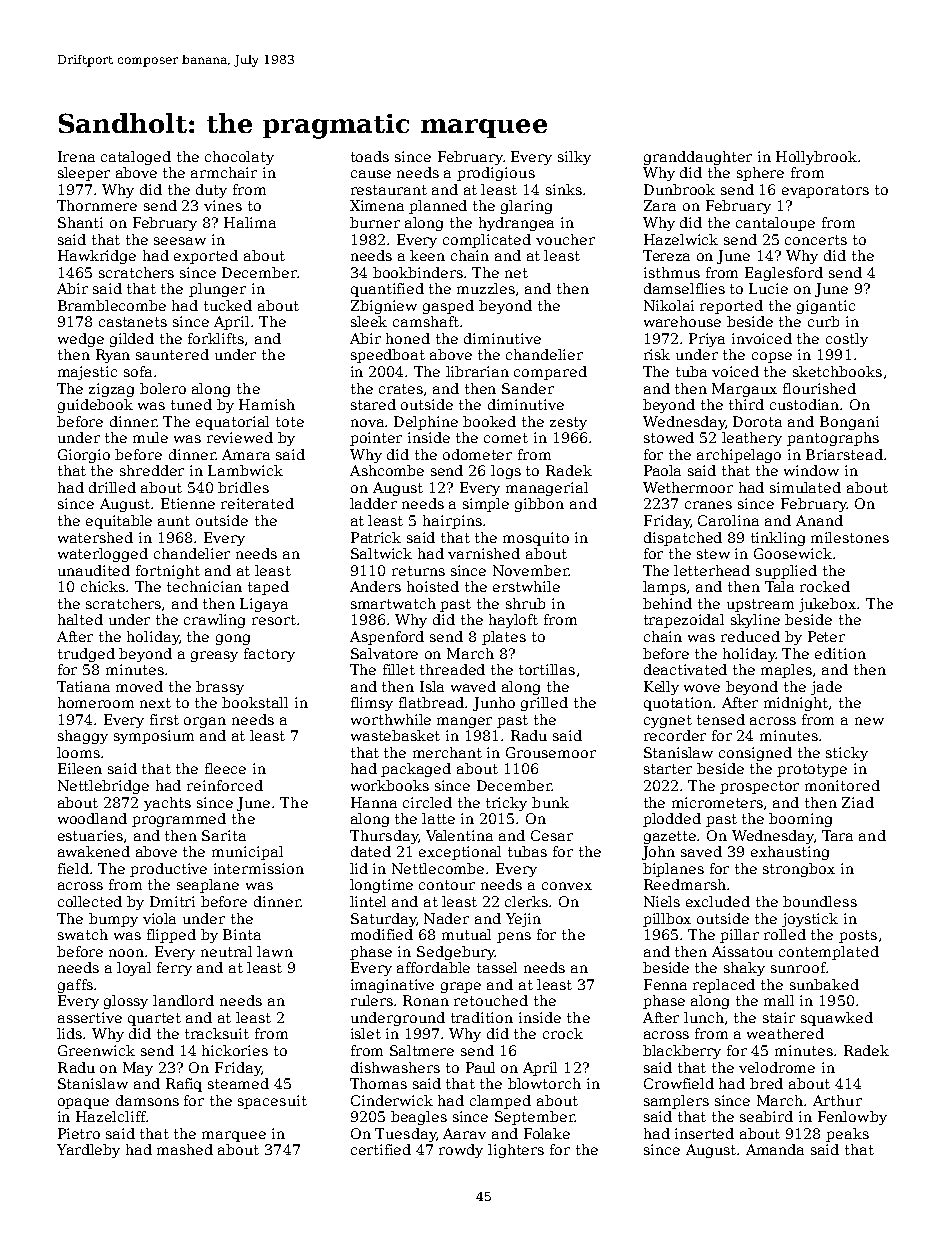 The height and width of the image is (1233, 952). I want to click on complicated, so click(487, 241).
